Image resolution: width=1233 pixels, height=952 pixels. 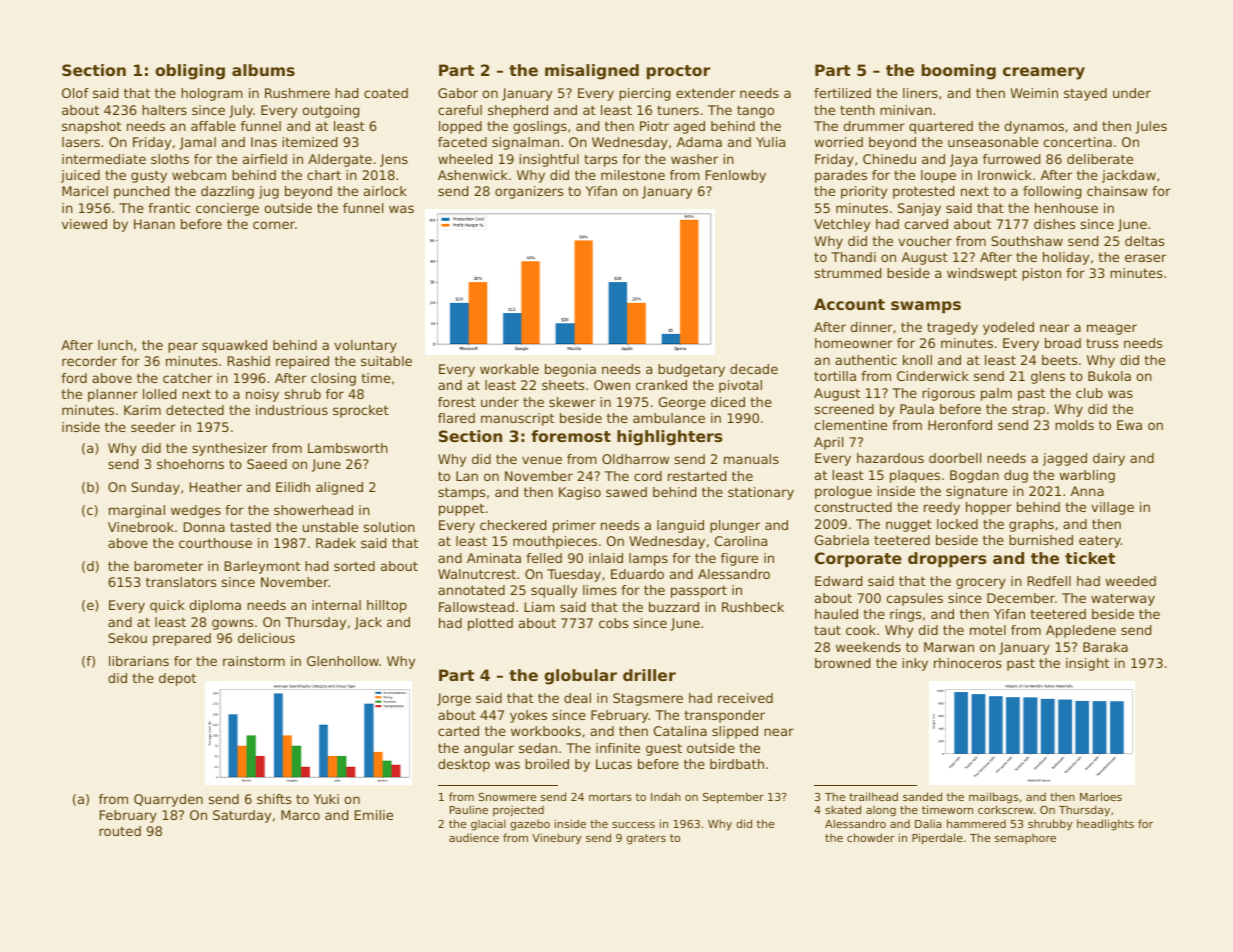 I want to click on wedges, so click(x=196, y=511).
